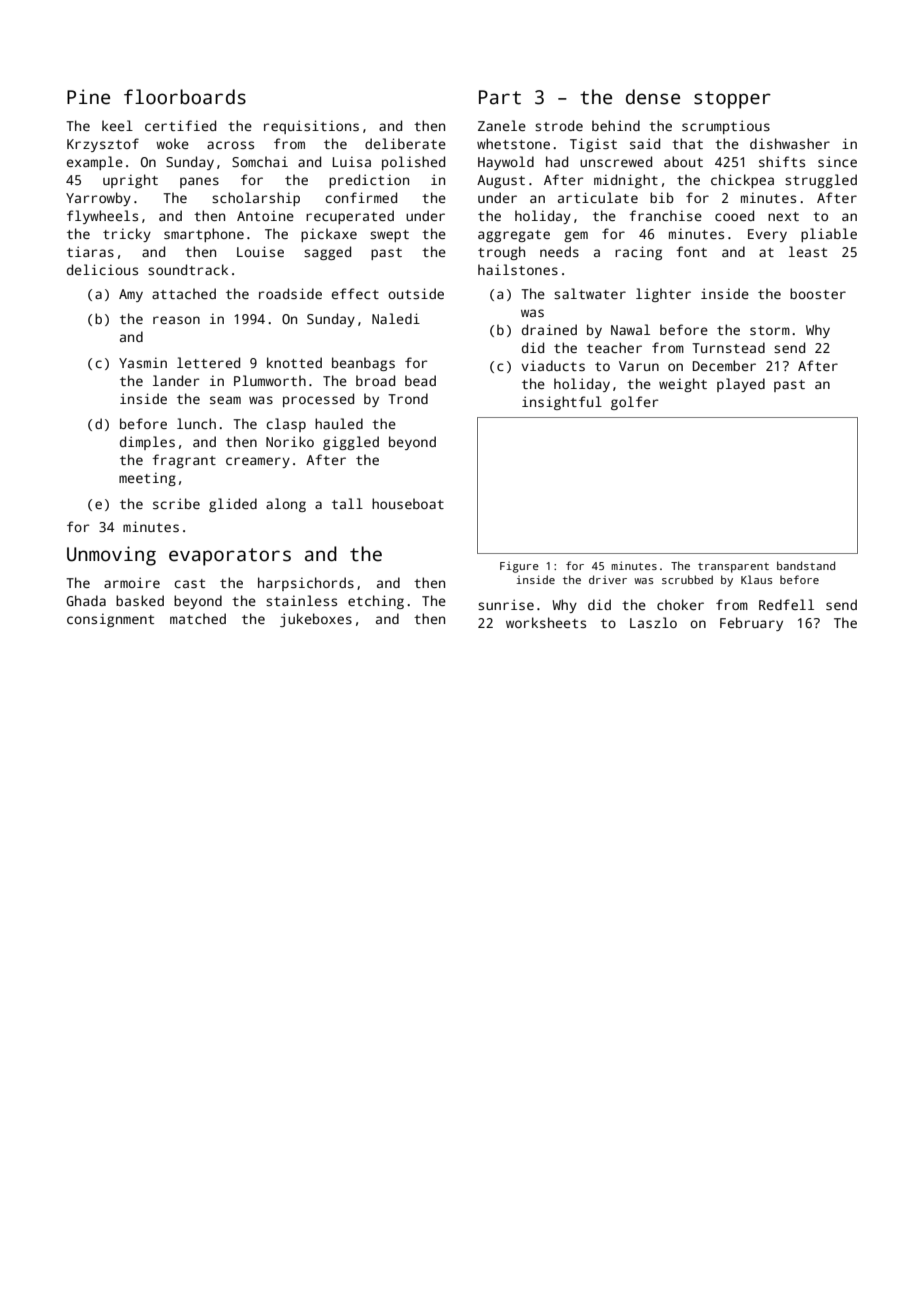  I want to click on played, so click(741, 385).
